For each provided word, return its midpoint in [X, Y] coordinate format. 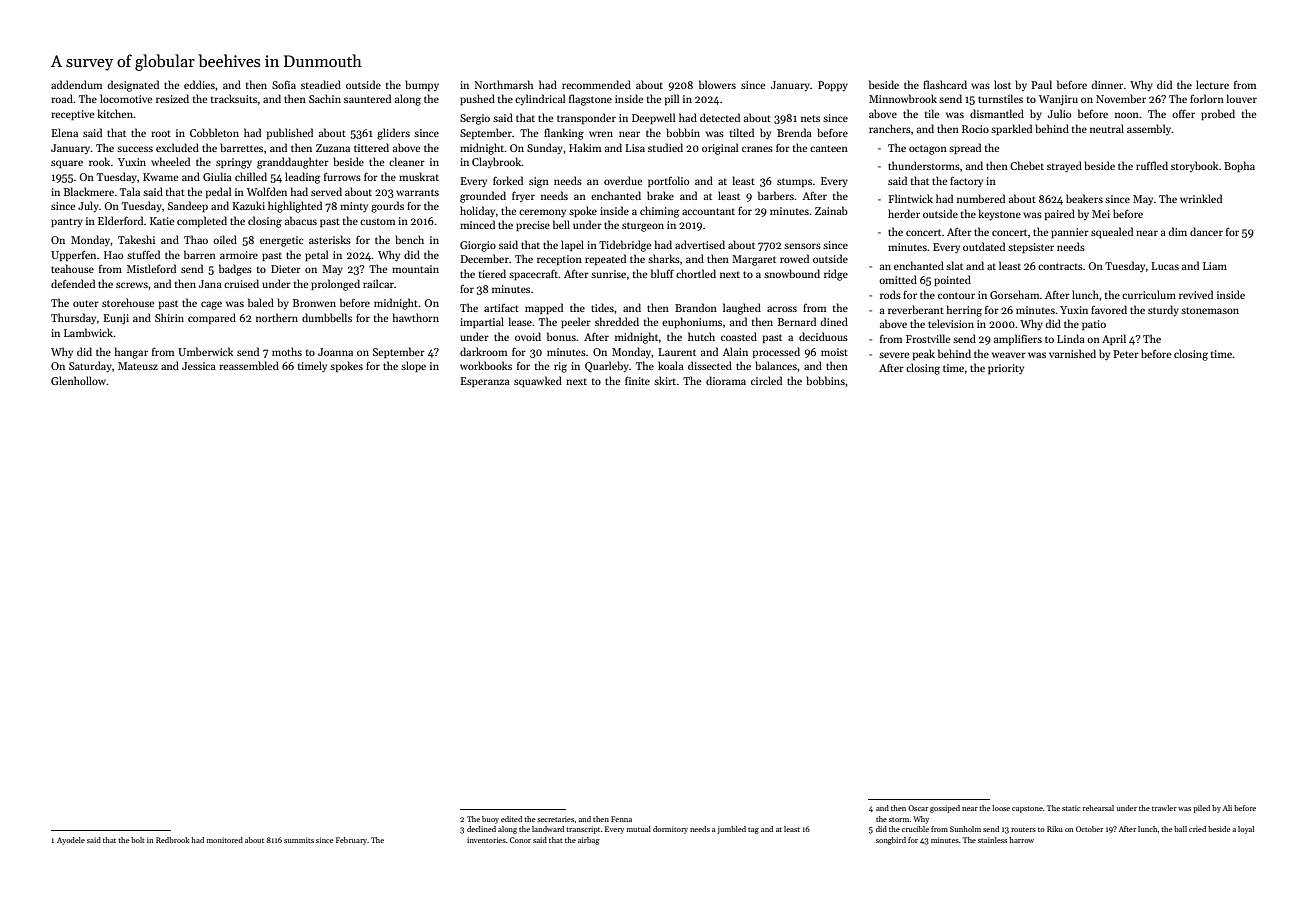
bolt [137, 840]
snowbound [792, 273]
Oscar [918, 808]
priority [1006, 369]
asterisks [330, 239]
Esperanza [485, 382]
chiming [659, 212]
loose [1001, 808]
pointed [952, 280]
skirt [665, 380]
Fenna [621, 819]
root [161, 133]
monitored [225, 840]
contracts [1060, 266]
